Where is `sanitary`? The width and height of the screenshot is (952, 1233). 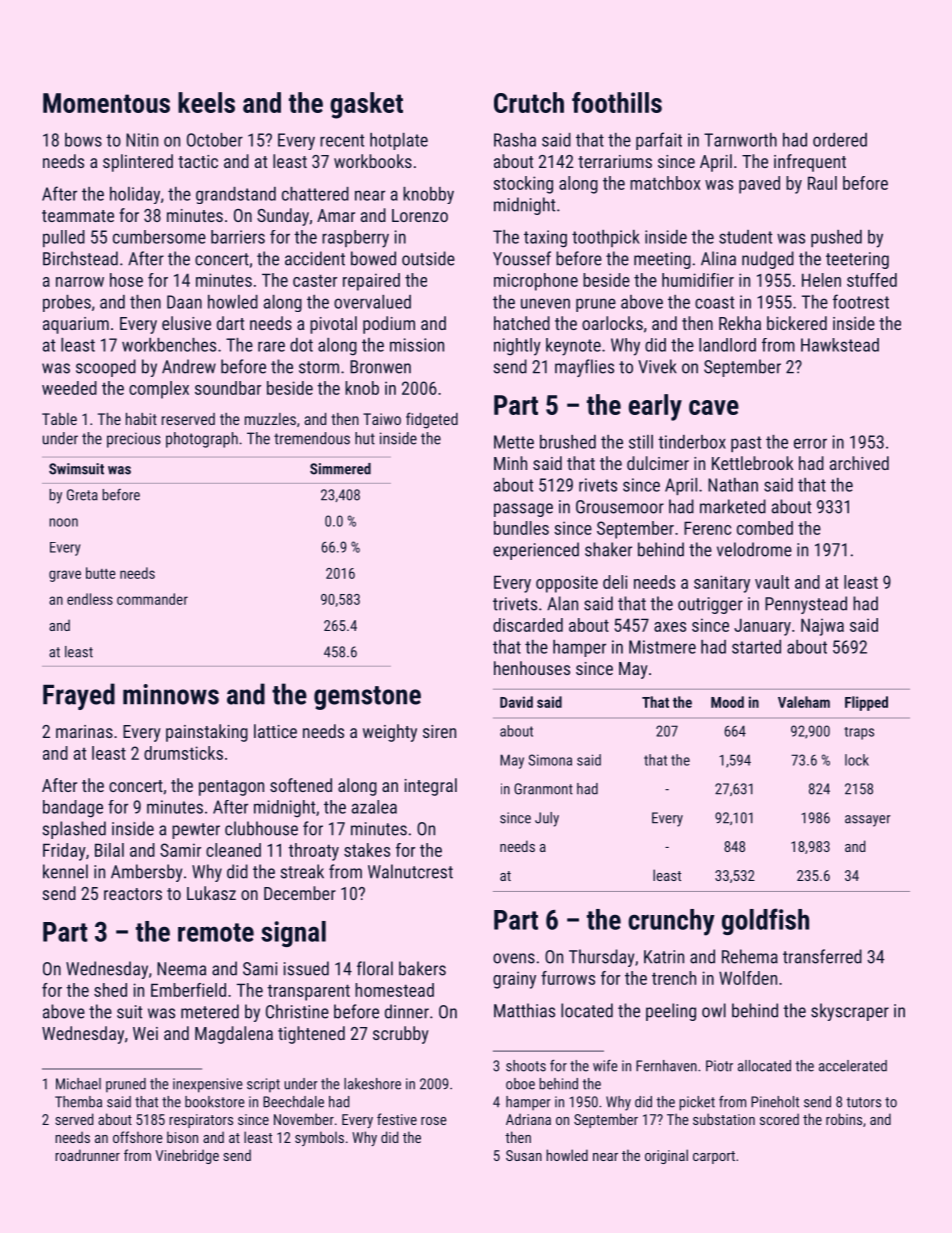 sanitary is located at coordinates (722, 584).
